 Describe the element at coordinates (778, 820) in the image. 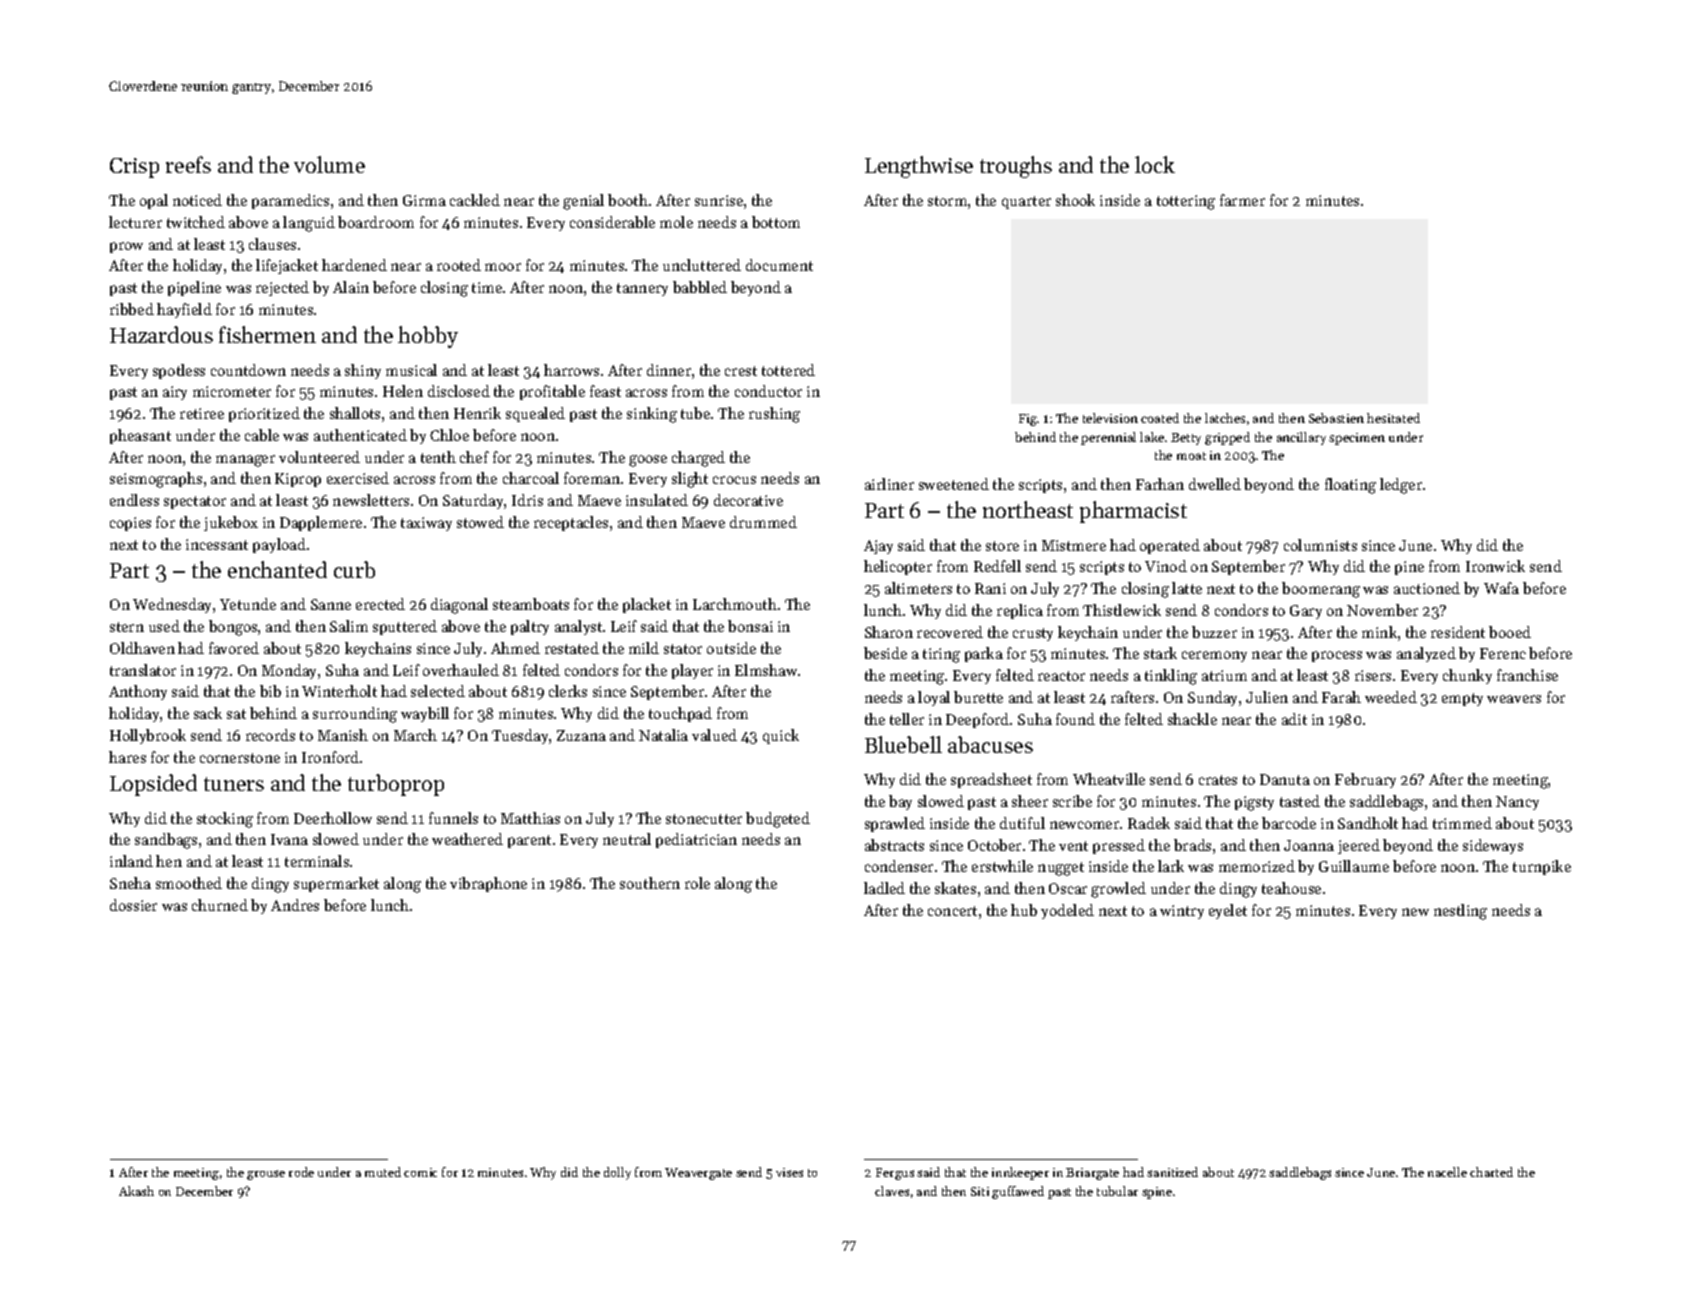

I see `budgeted` at that location.
